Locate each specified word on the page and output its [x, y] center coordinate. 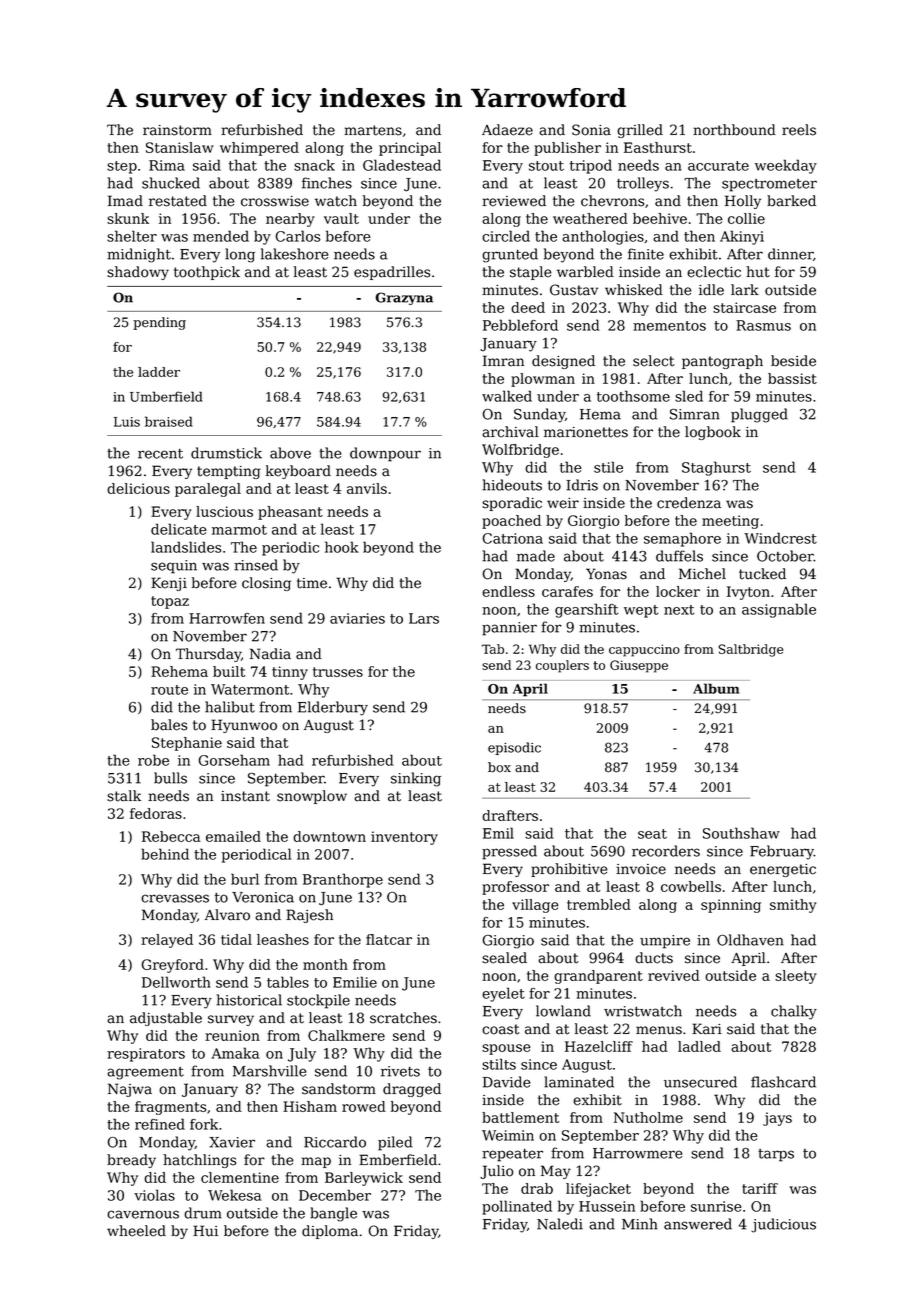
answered [698, 1224]
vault [341, 218]
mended [221, 236]
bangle [333, 1214]
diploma [330, 1232]
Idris [582, 485]
